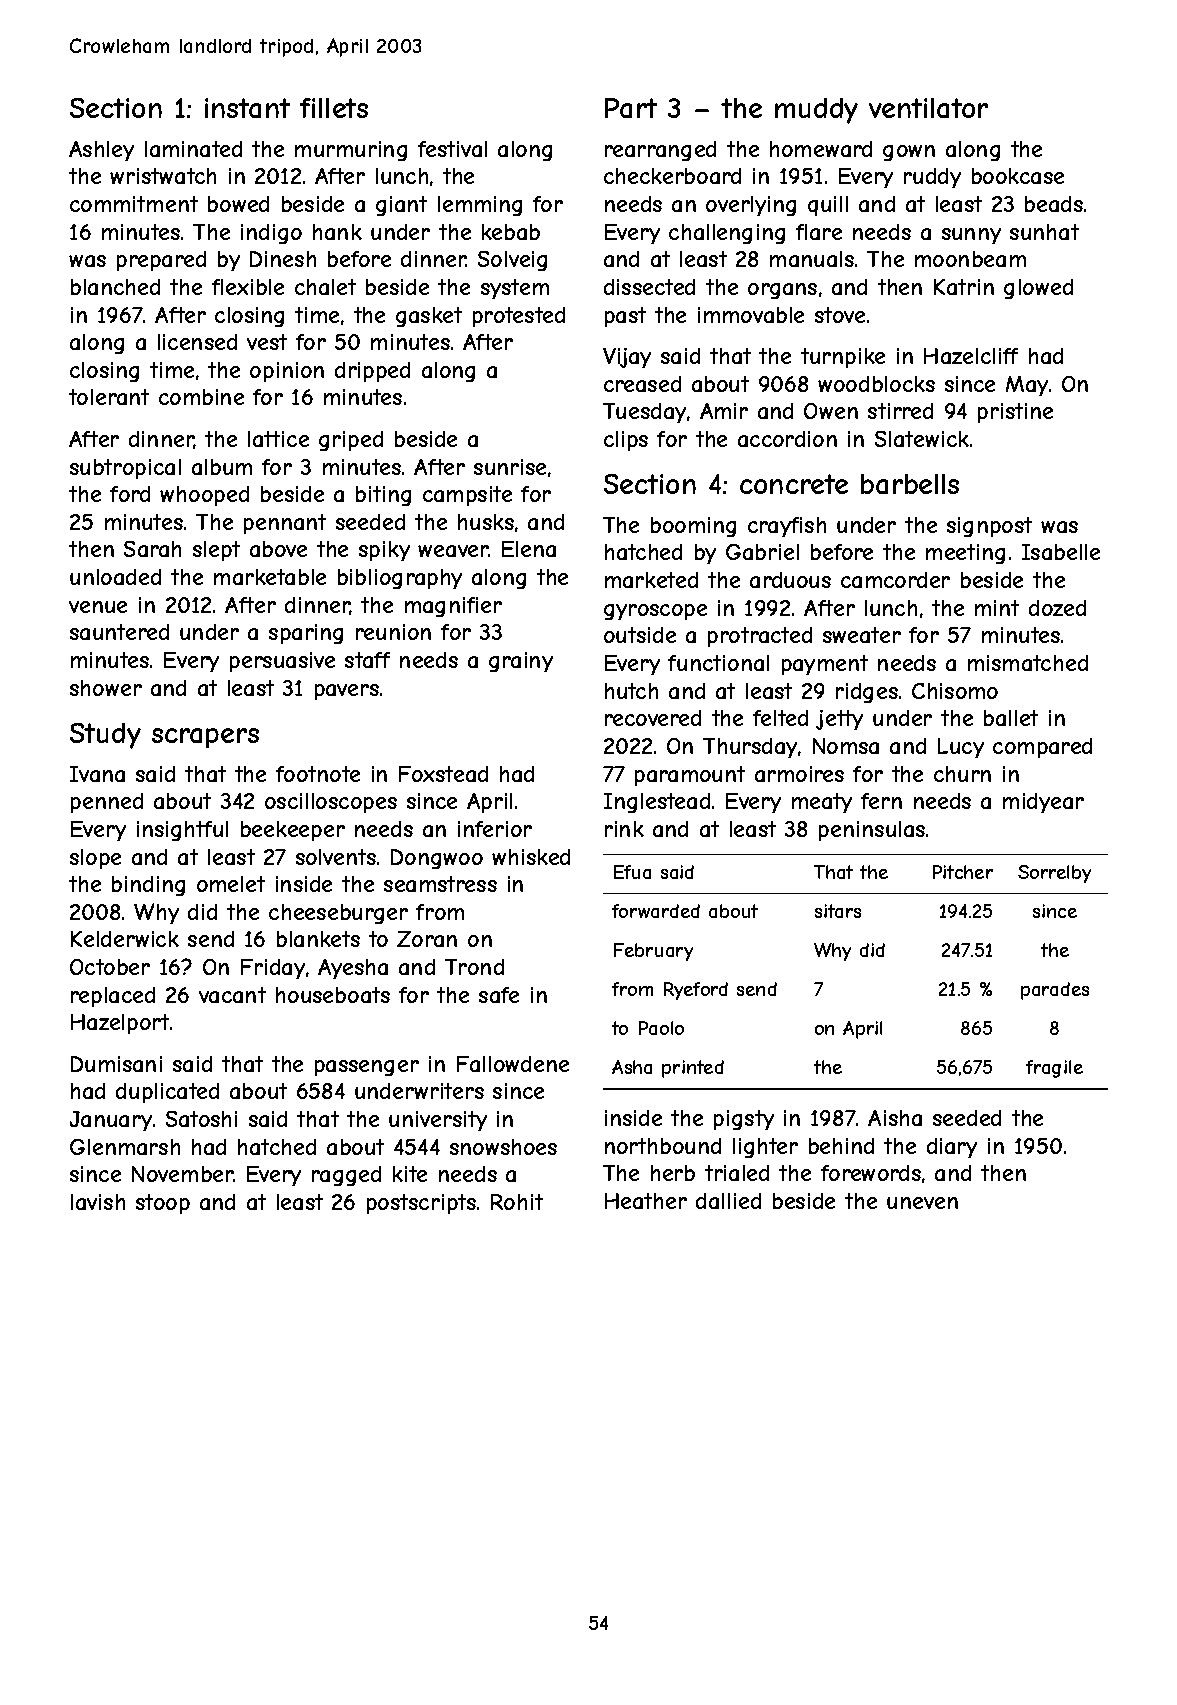 The width and height of the screenshot is (1177, 1705). I want to click on creased, so click(642, 384).
